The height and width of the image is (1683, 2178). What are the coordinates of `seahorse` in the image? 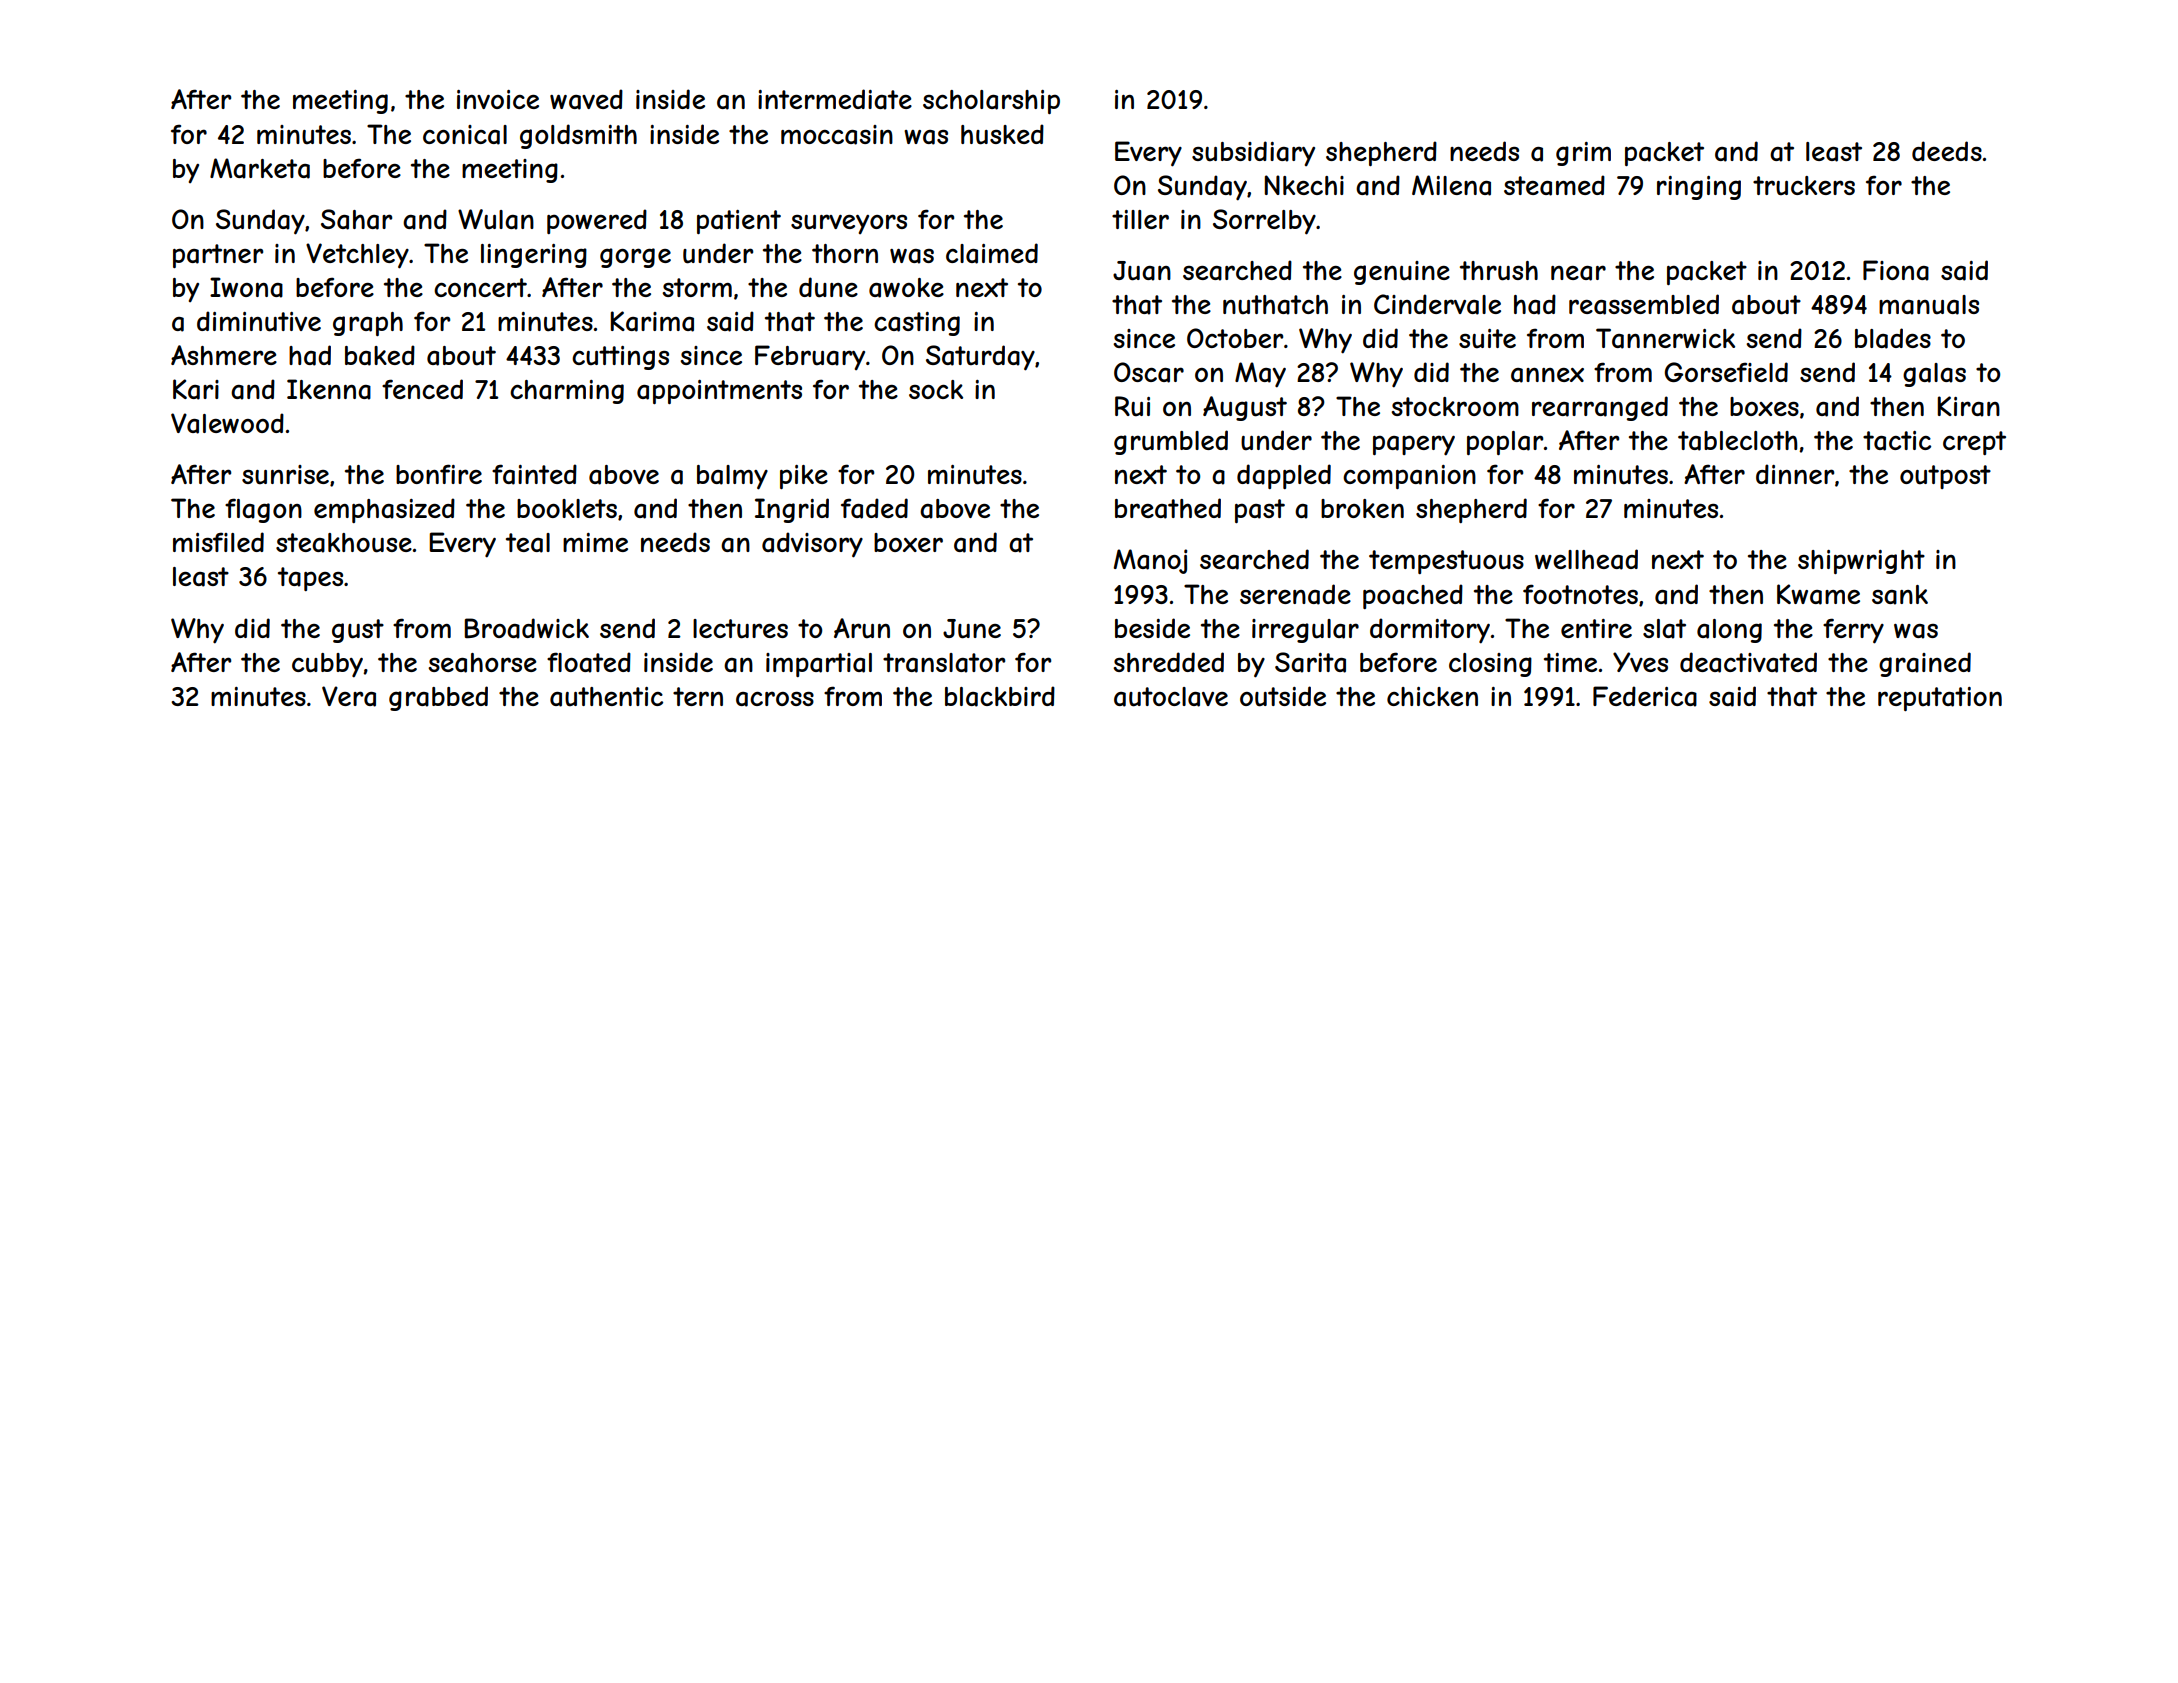 It's located at (482, 663).
